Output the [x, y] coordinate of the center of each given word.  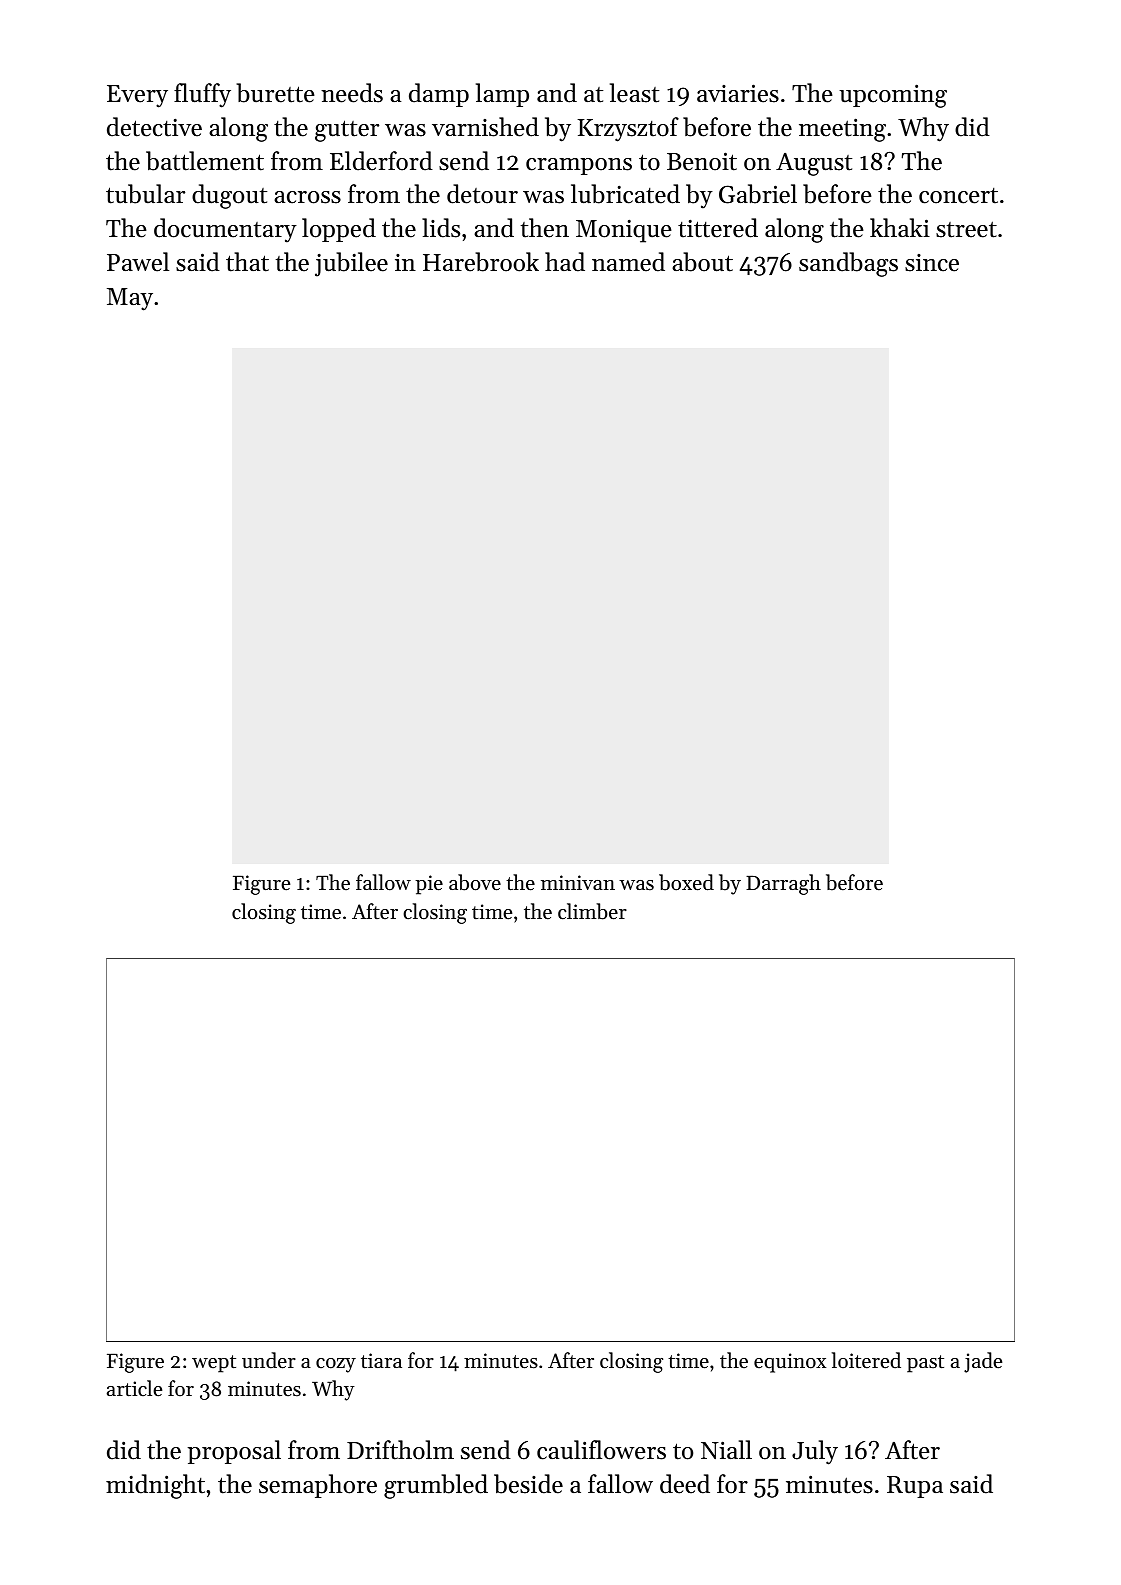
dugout [229, 196]
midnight [155, 1486]
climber [592, 911]
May [130, 299]
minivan [578, 882]
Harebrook [481, 262]
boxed [686, 882]
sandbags [848, 264]
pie [429, 885]
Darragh [783, 884]
